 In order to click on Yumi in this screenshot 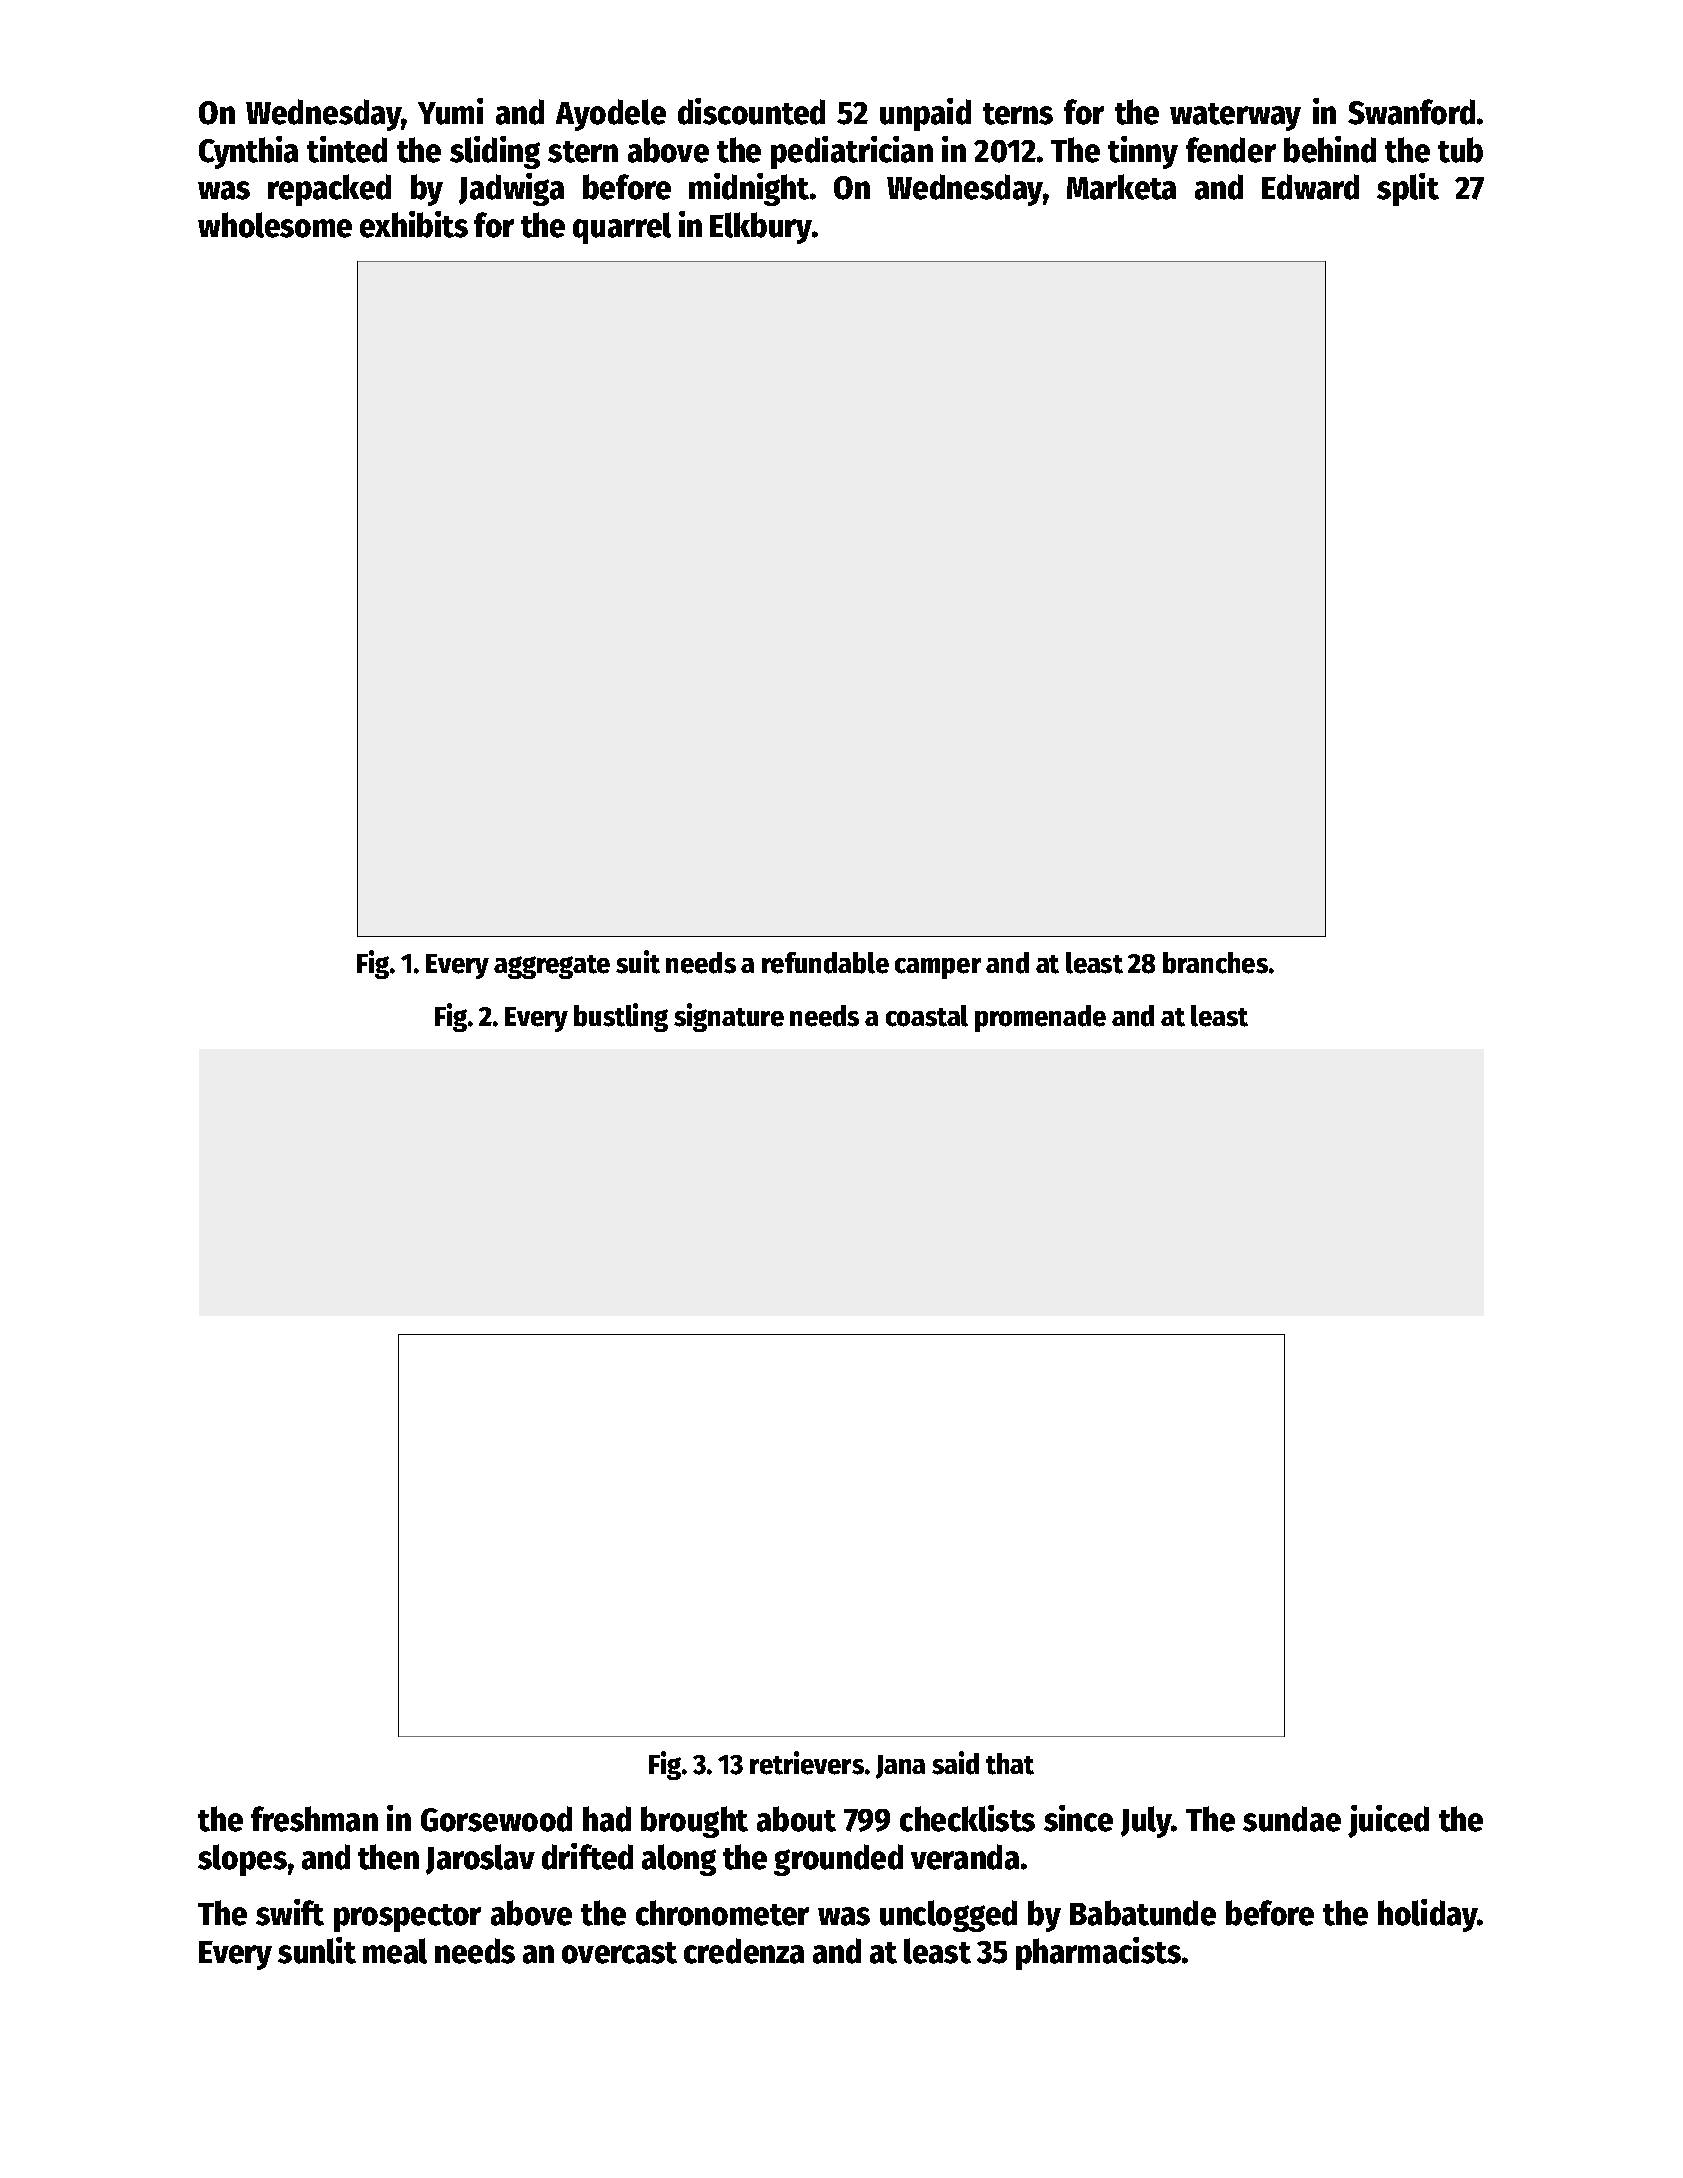, I will do `click(450, 111)`.
